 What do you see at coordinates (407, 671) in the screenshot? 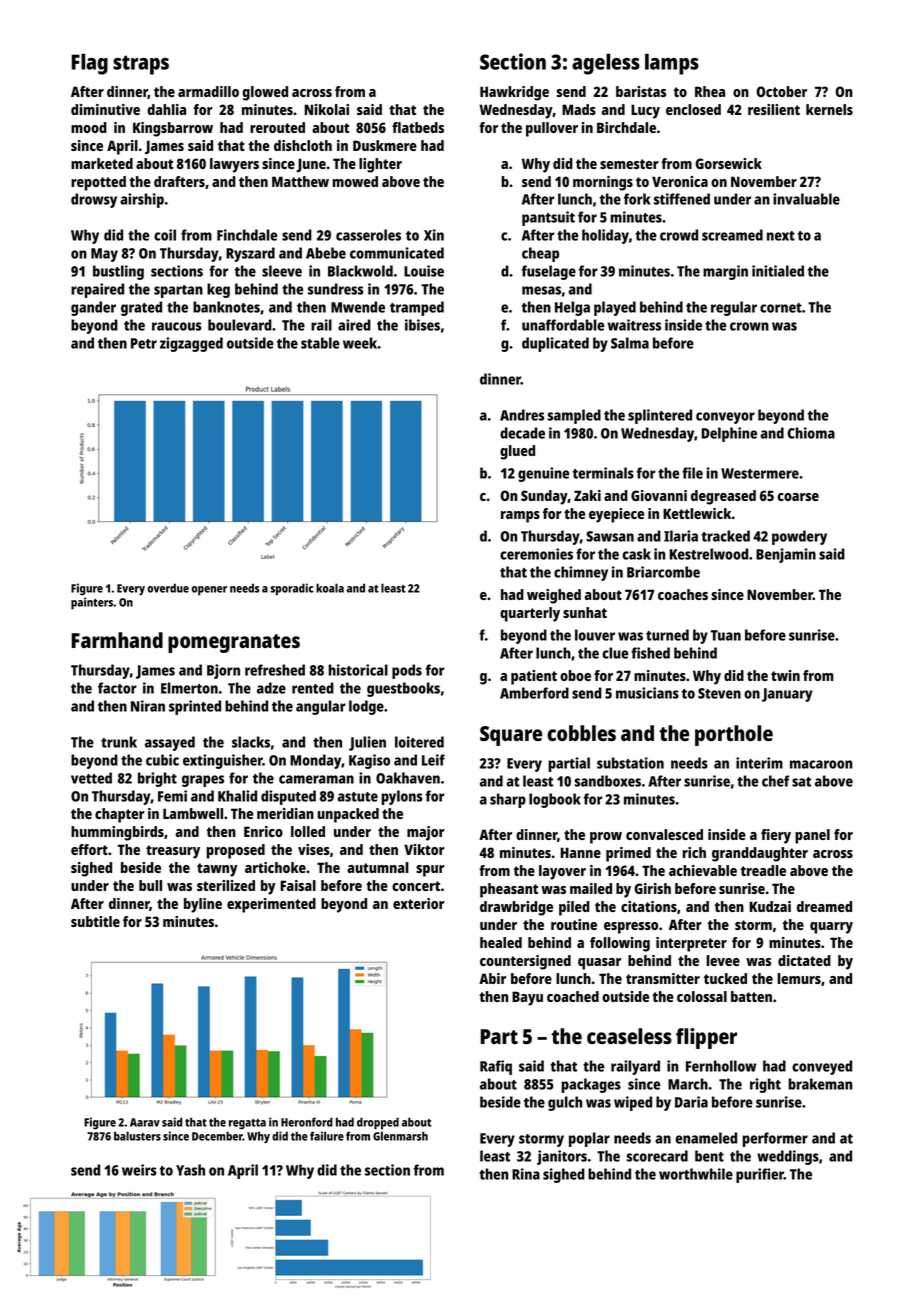
I see `pods` at bounding box center [407, 671].
